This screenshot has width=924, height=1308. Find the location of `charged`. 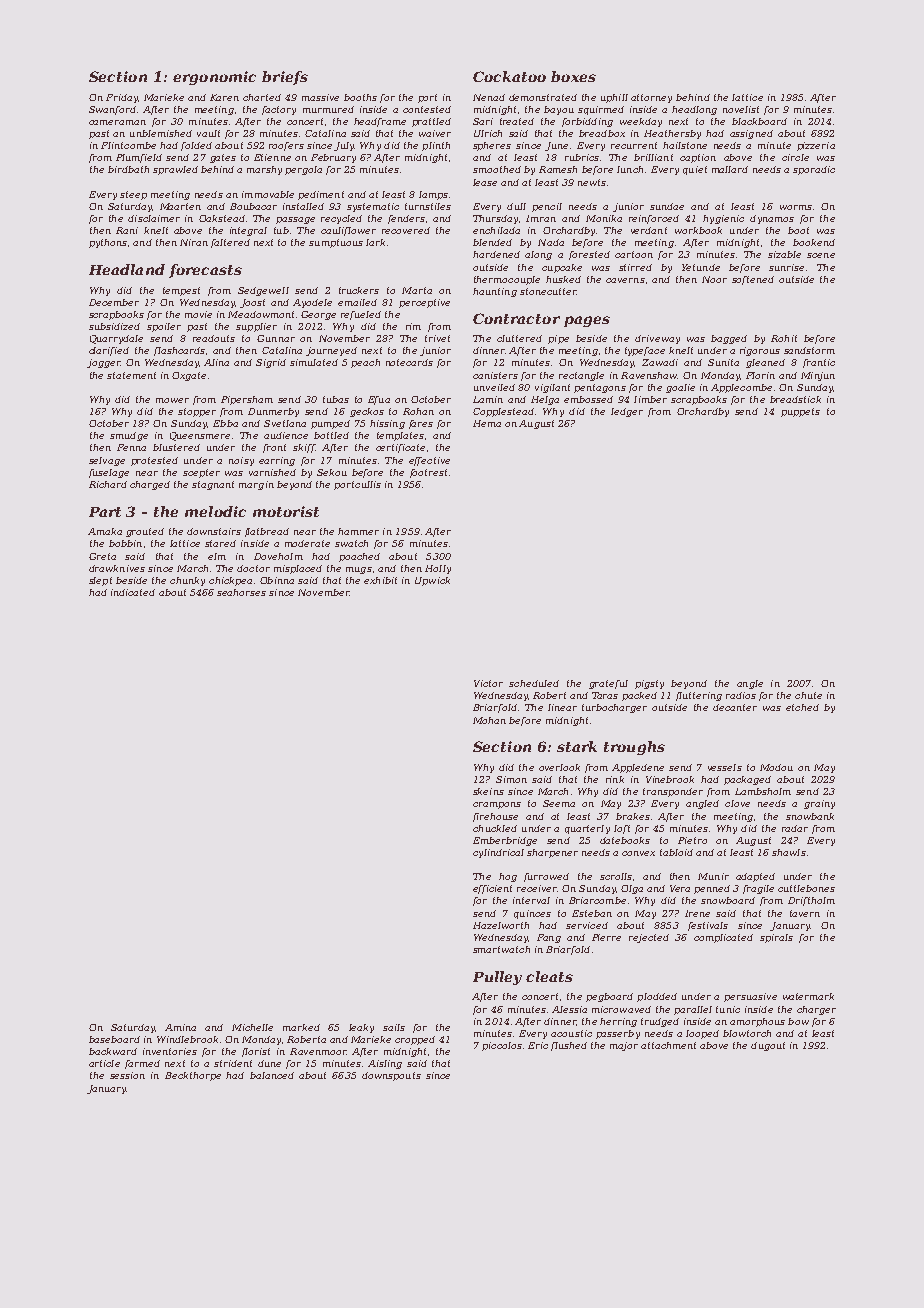

charged is located at coordinates (150, 485).
